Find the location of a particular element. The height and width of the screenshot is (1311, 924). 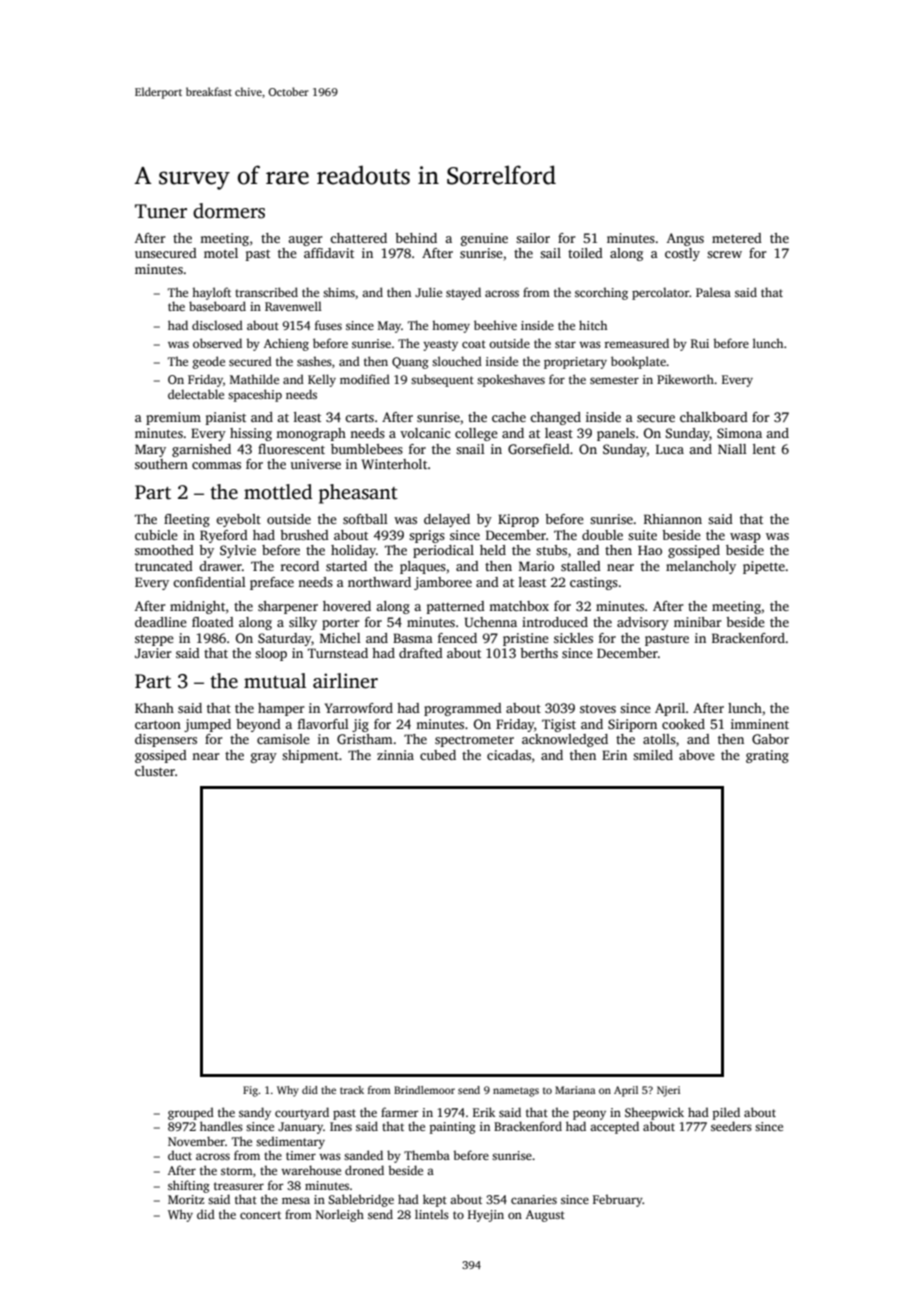

painting is located at coordinates (453, 1128).
